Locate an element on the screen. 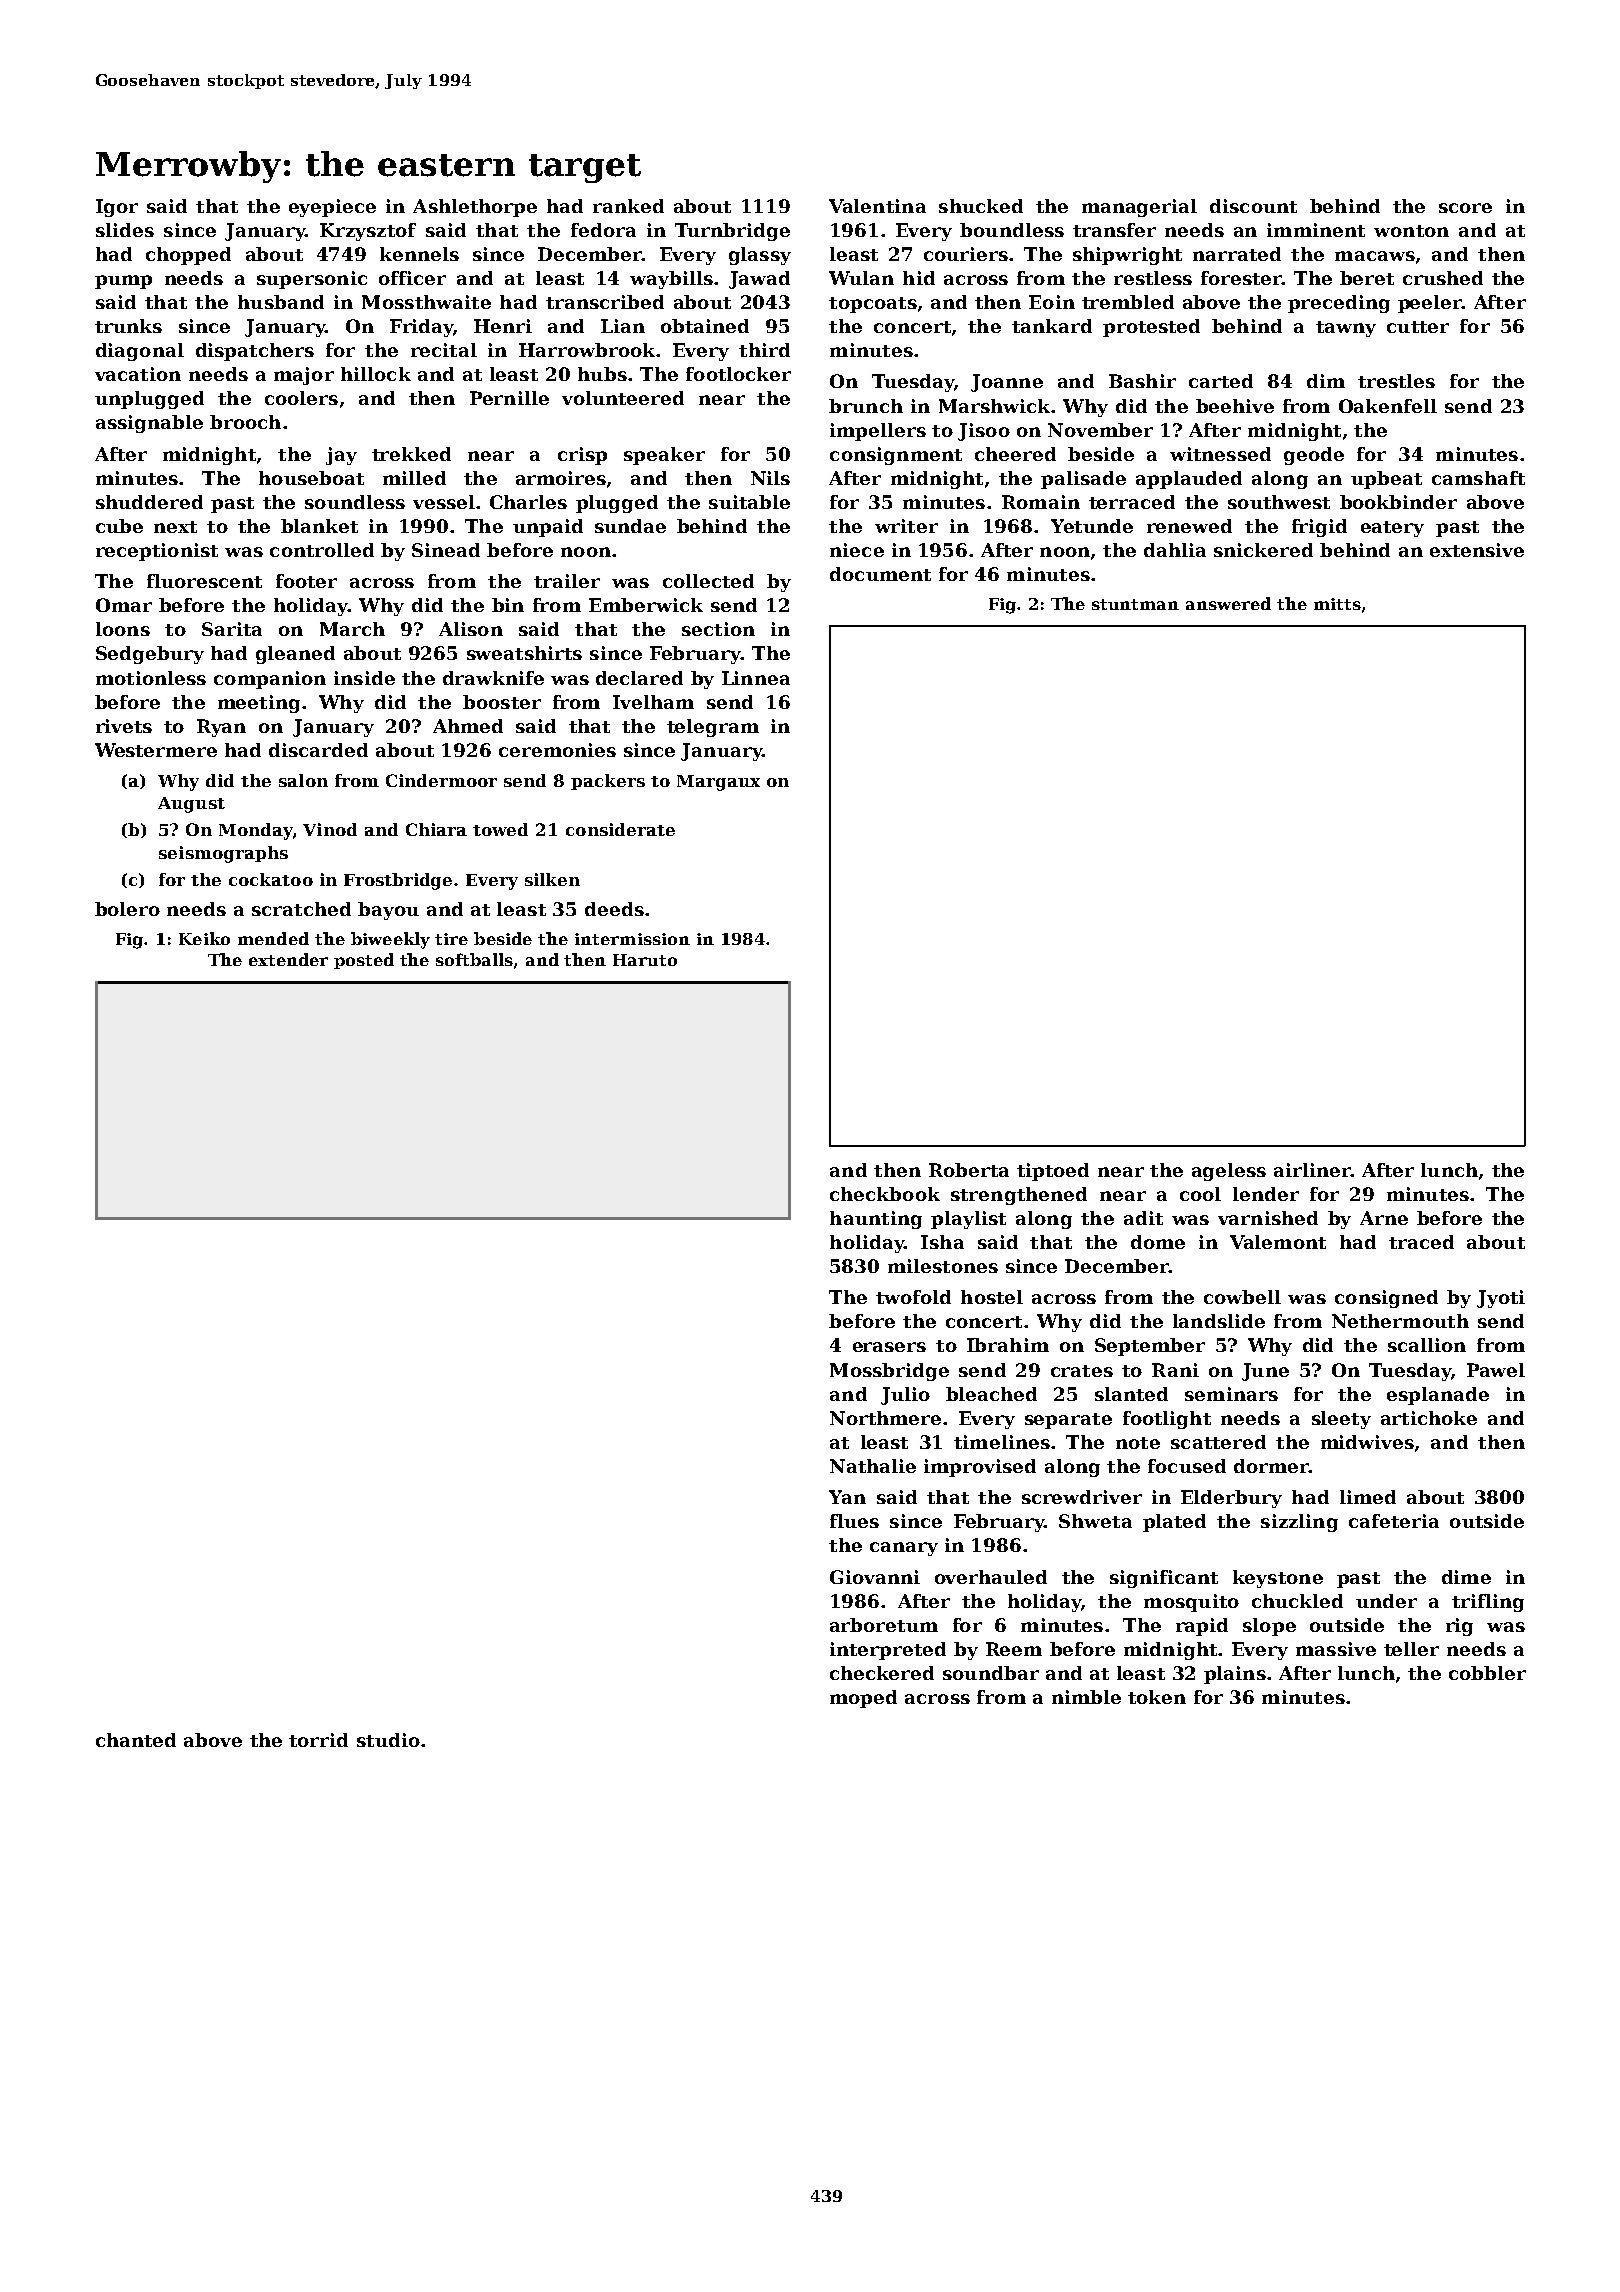 This screenshot has width=1620, height=2292. ranked is located at coordinates (628, 206).
